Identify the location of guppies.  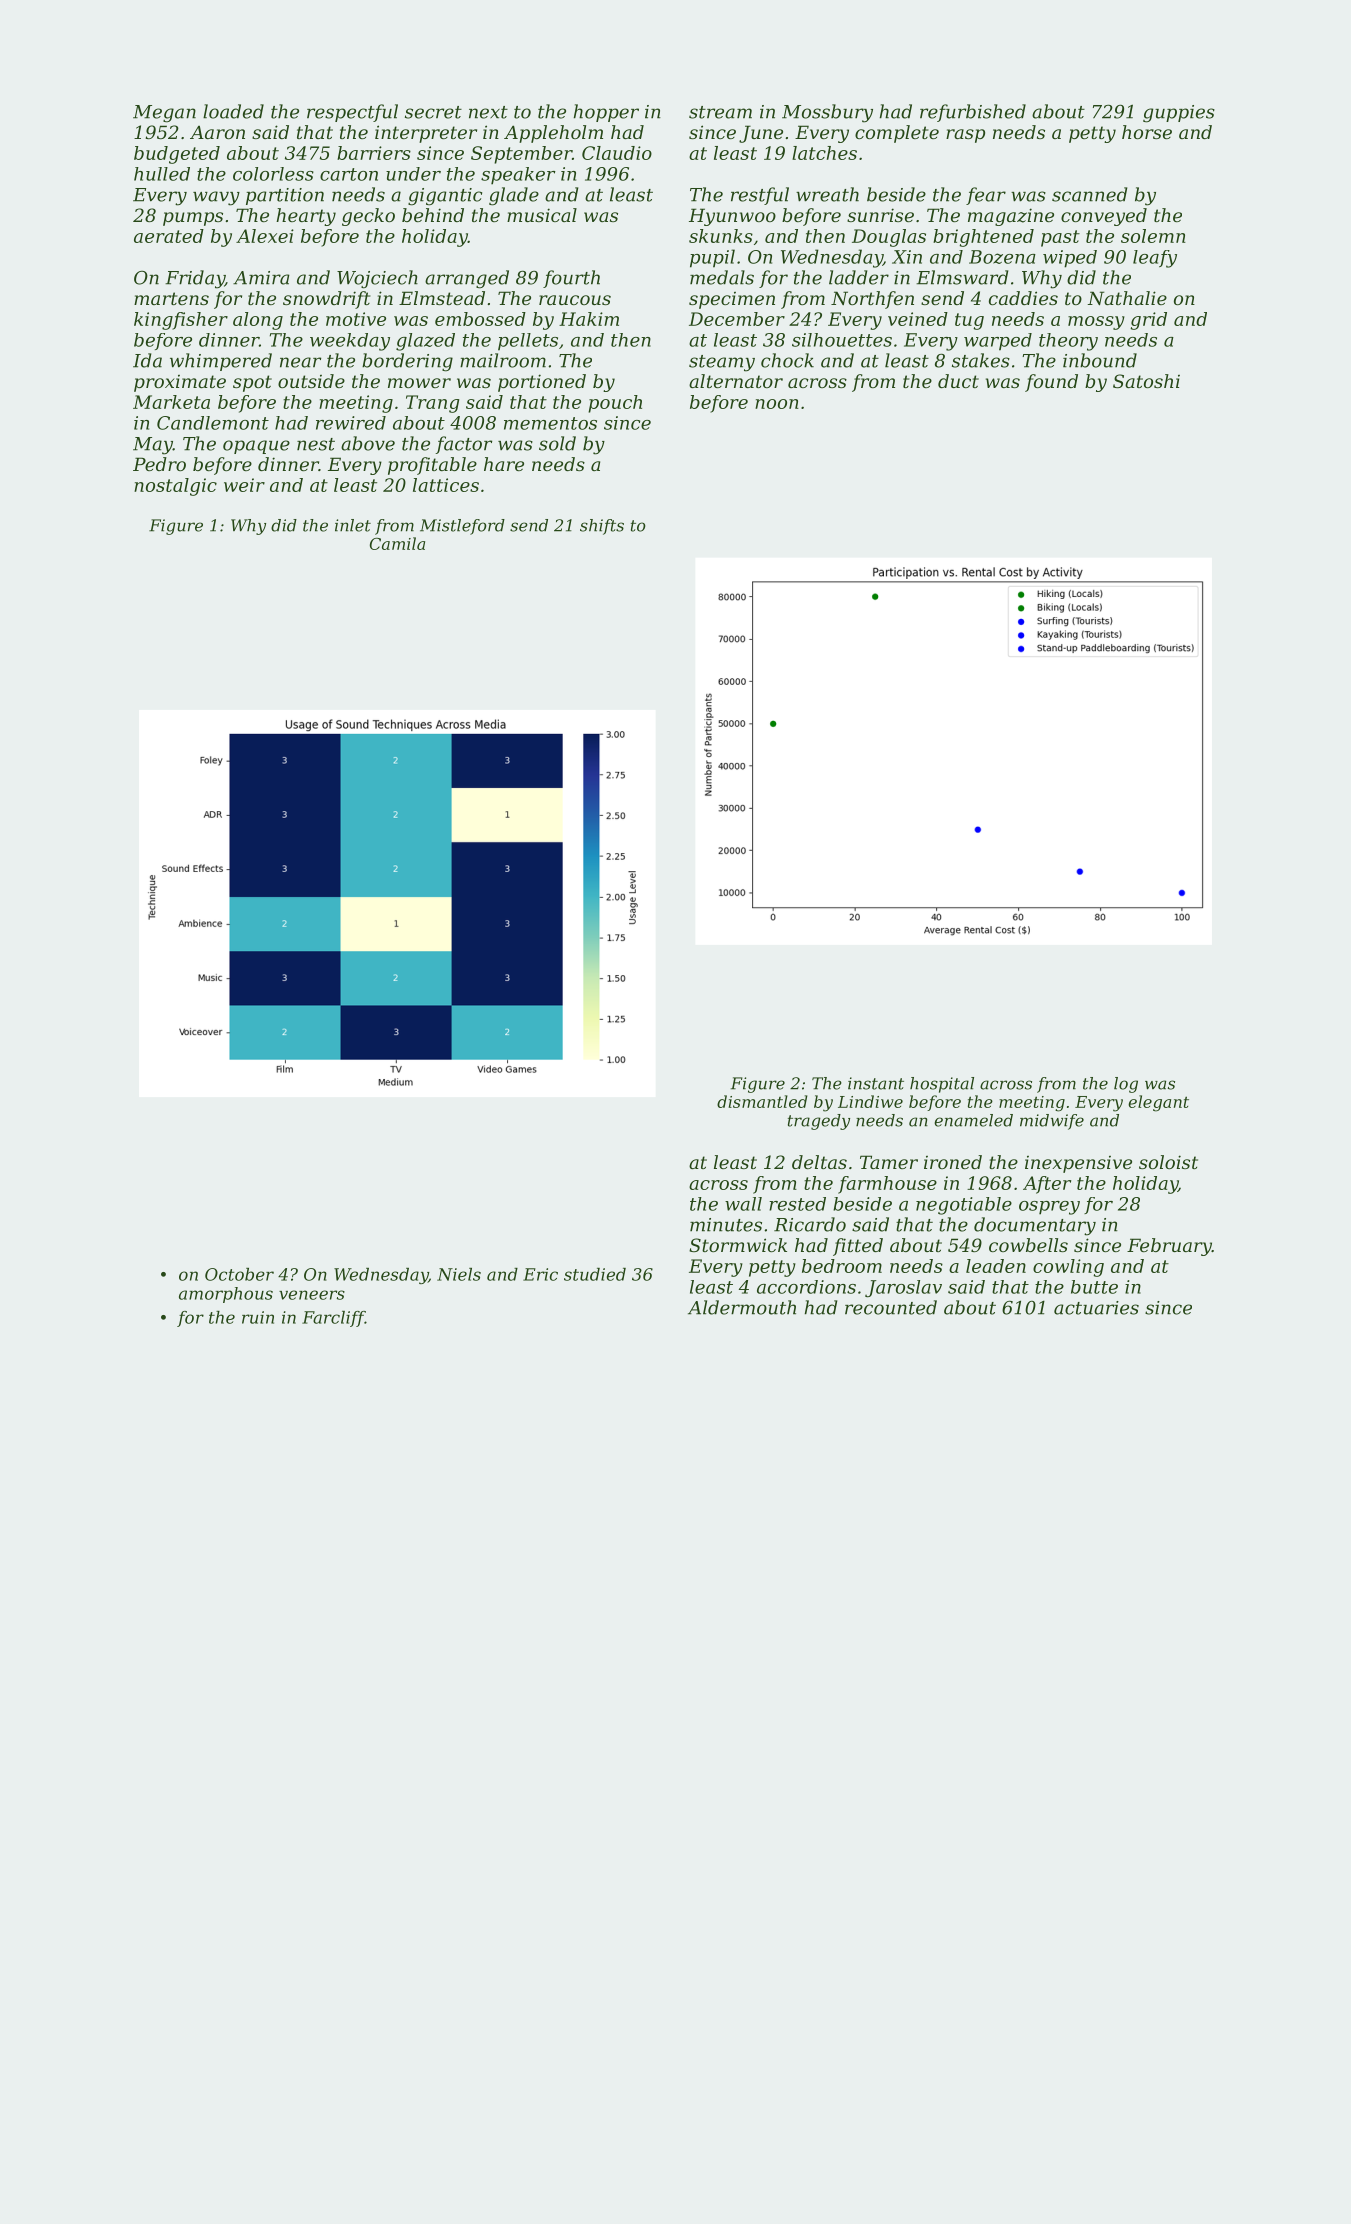
(1179, 114).
